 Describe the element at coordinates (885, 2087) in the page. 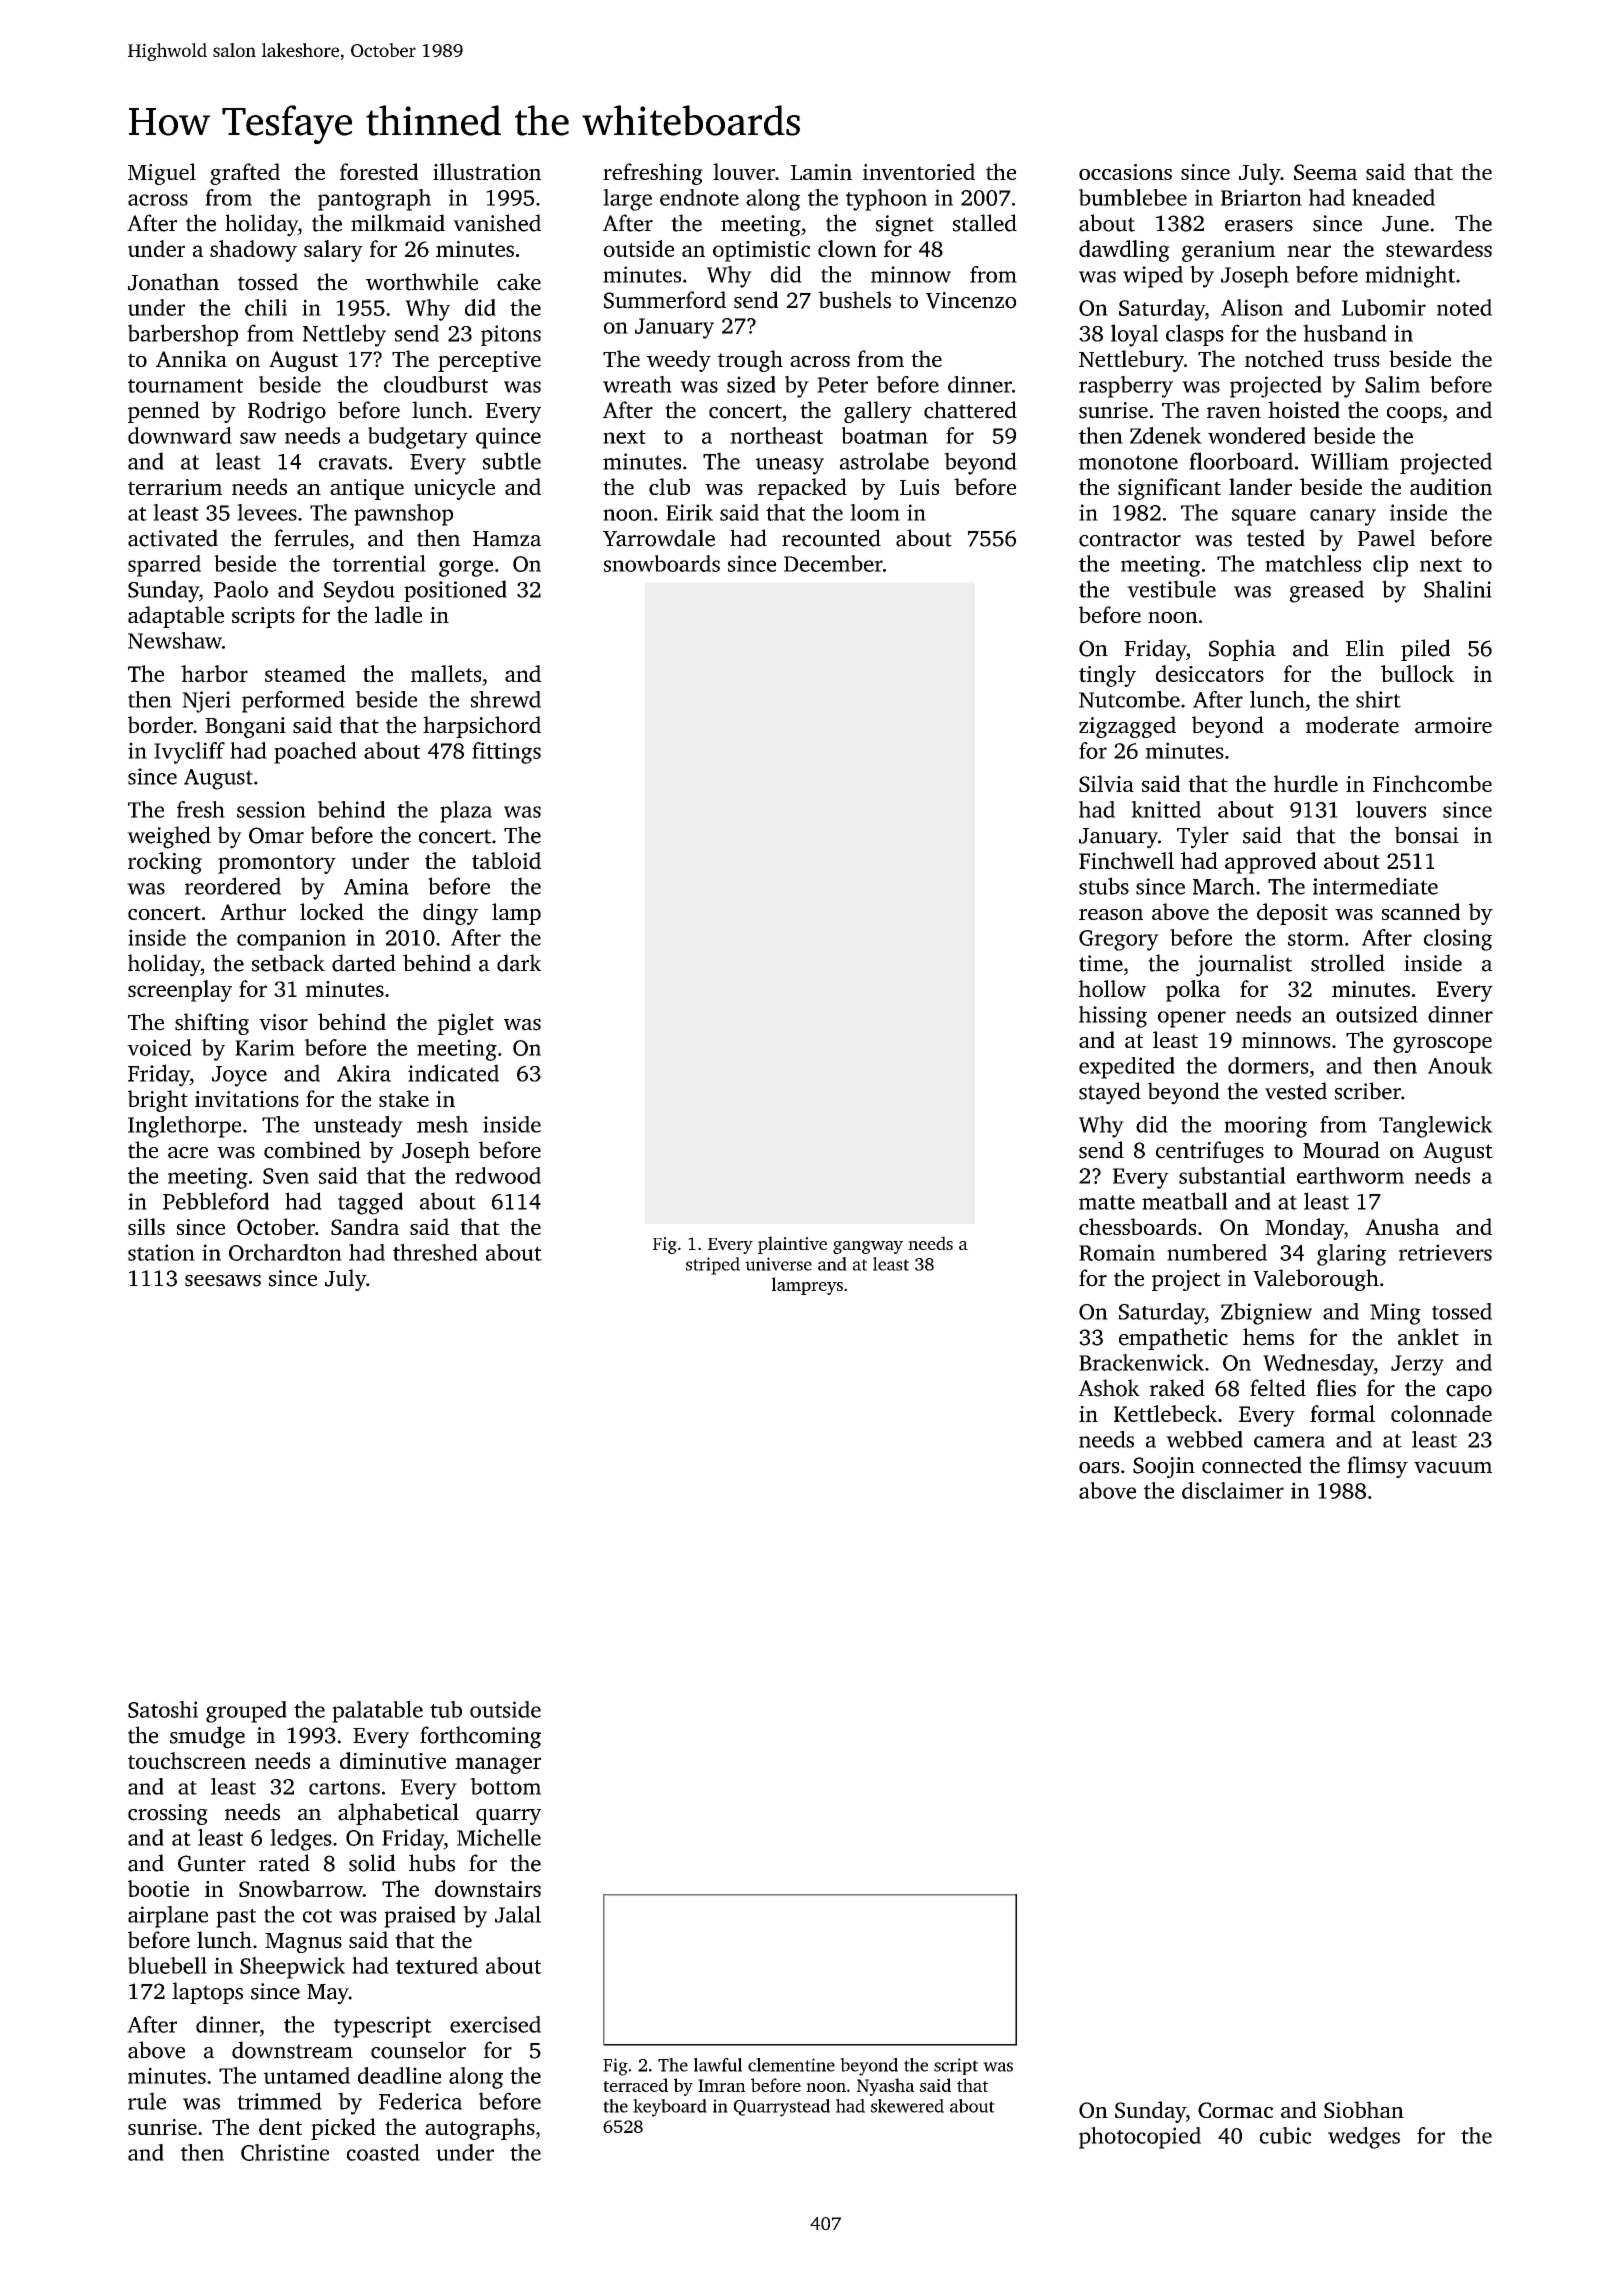

I see `Nyasha` at that location.
